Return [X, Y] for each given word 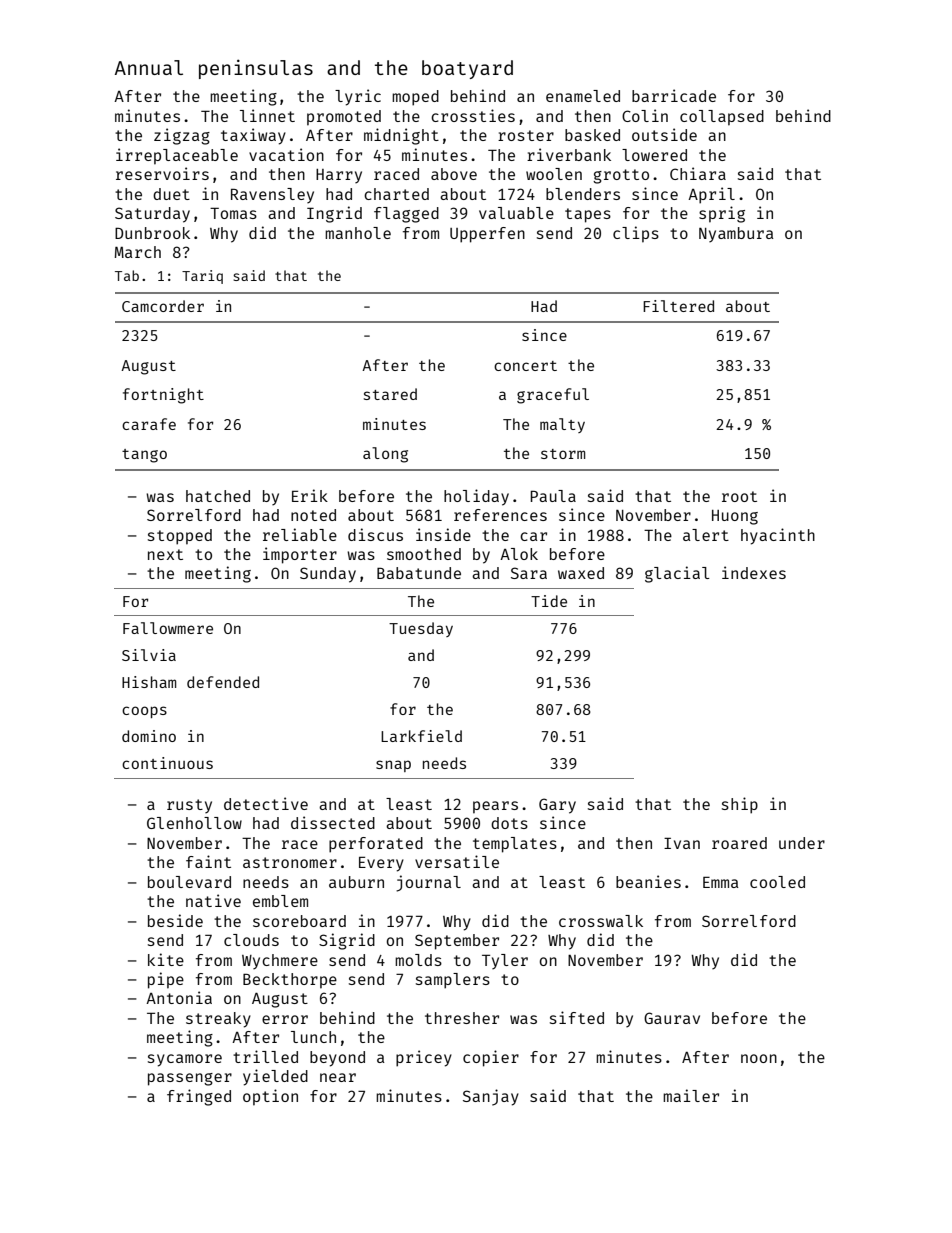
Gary [557, 806]
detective [266, 803]
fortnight [163, 396]
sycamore [185, 1060]
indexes [754, 572]
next [165, 554]
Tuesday [421, 629]
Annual [149, 67]
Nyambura [736, 235]
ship [740, 805]
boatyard [467, 69]
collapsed [722, 118]
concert [525, 366]
